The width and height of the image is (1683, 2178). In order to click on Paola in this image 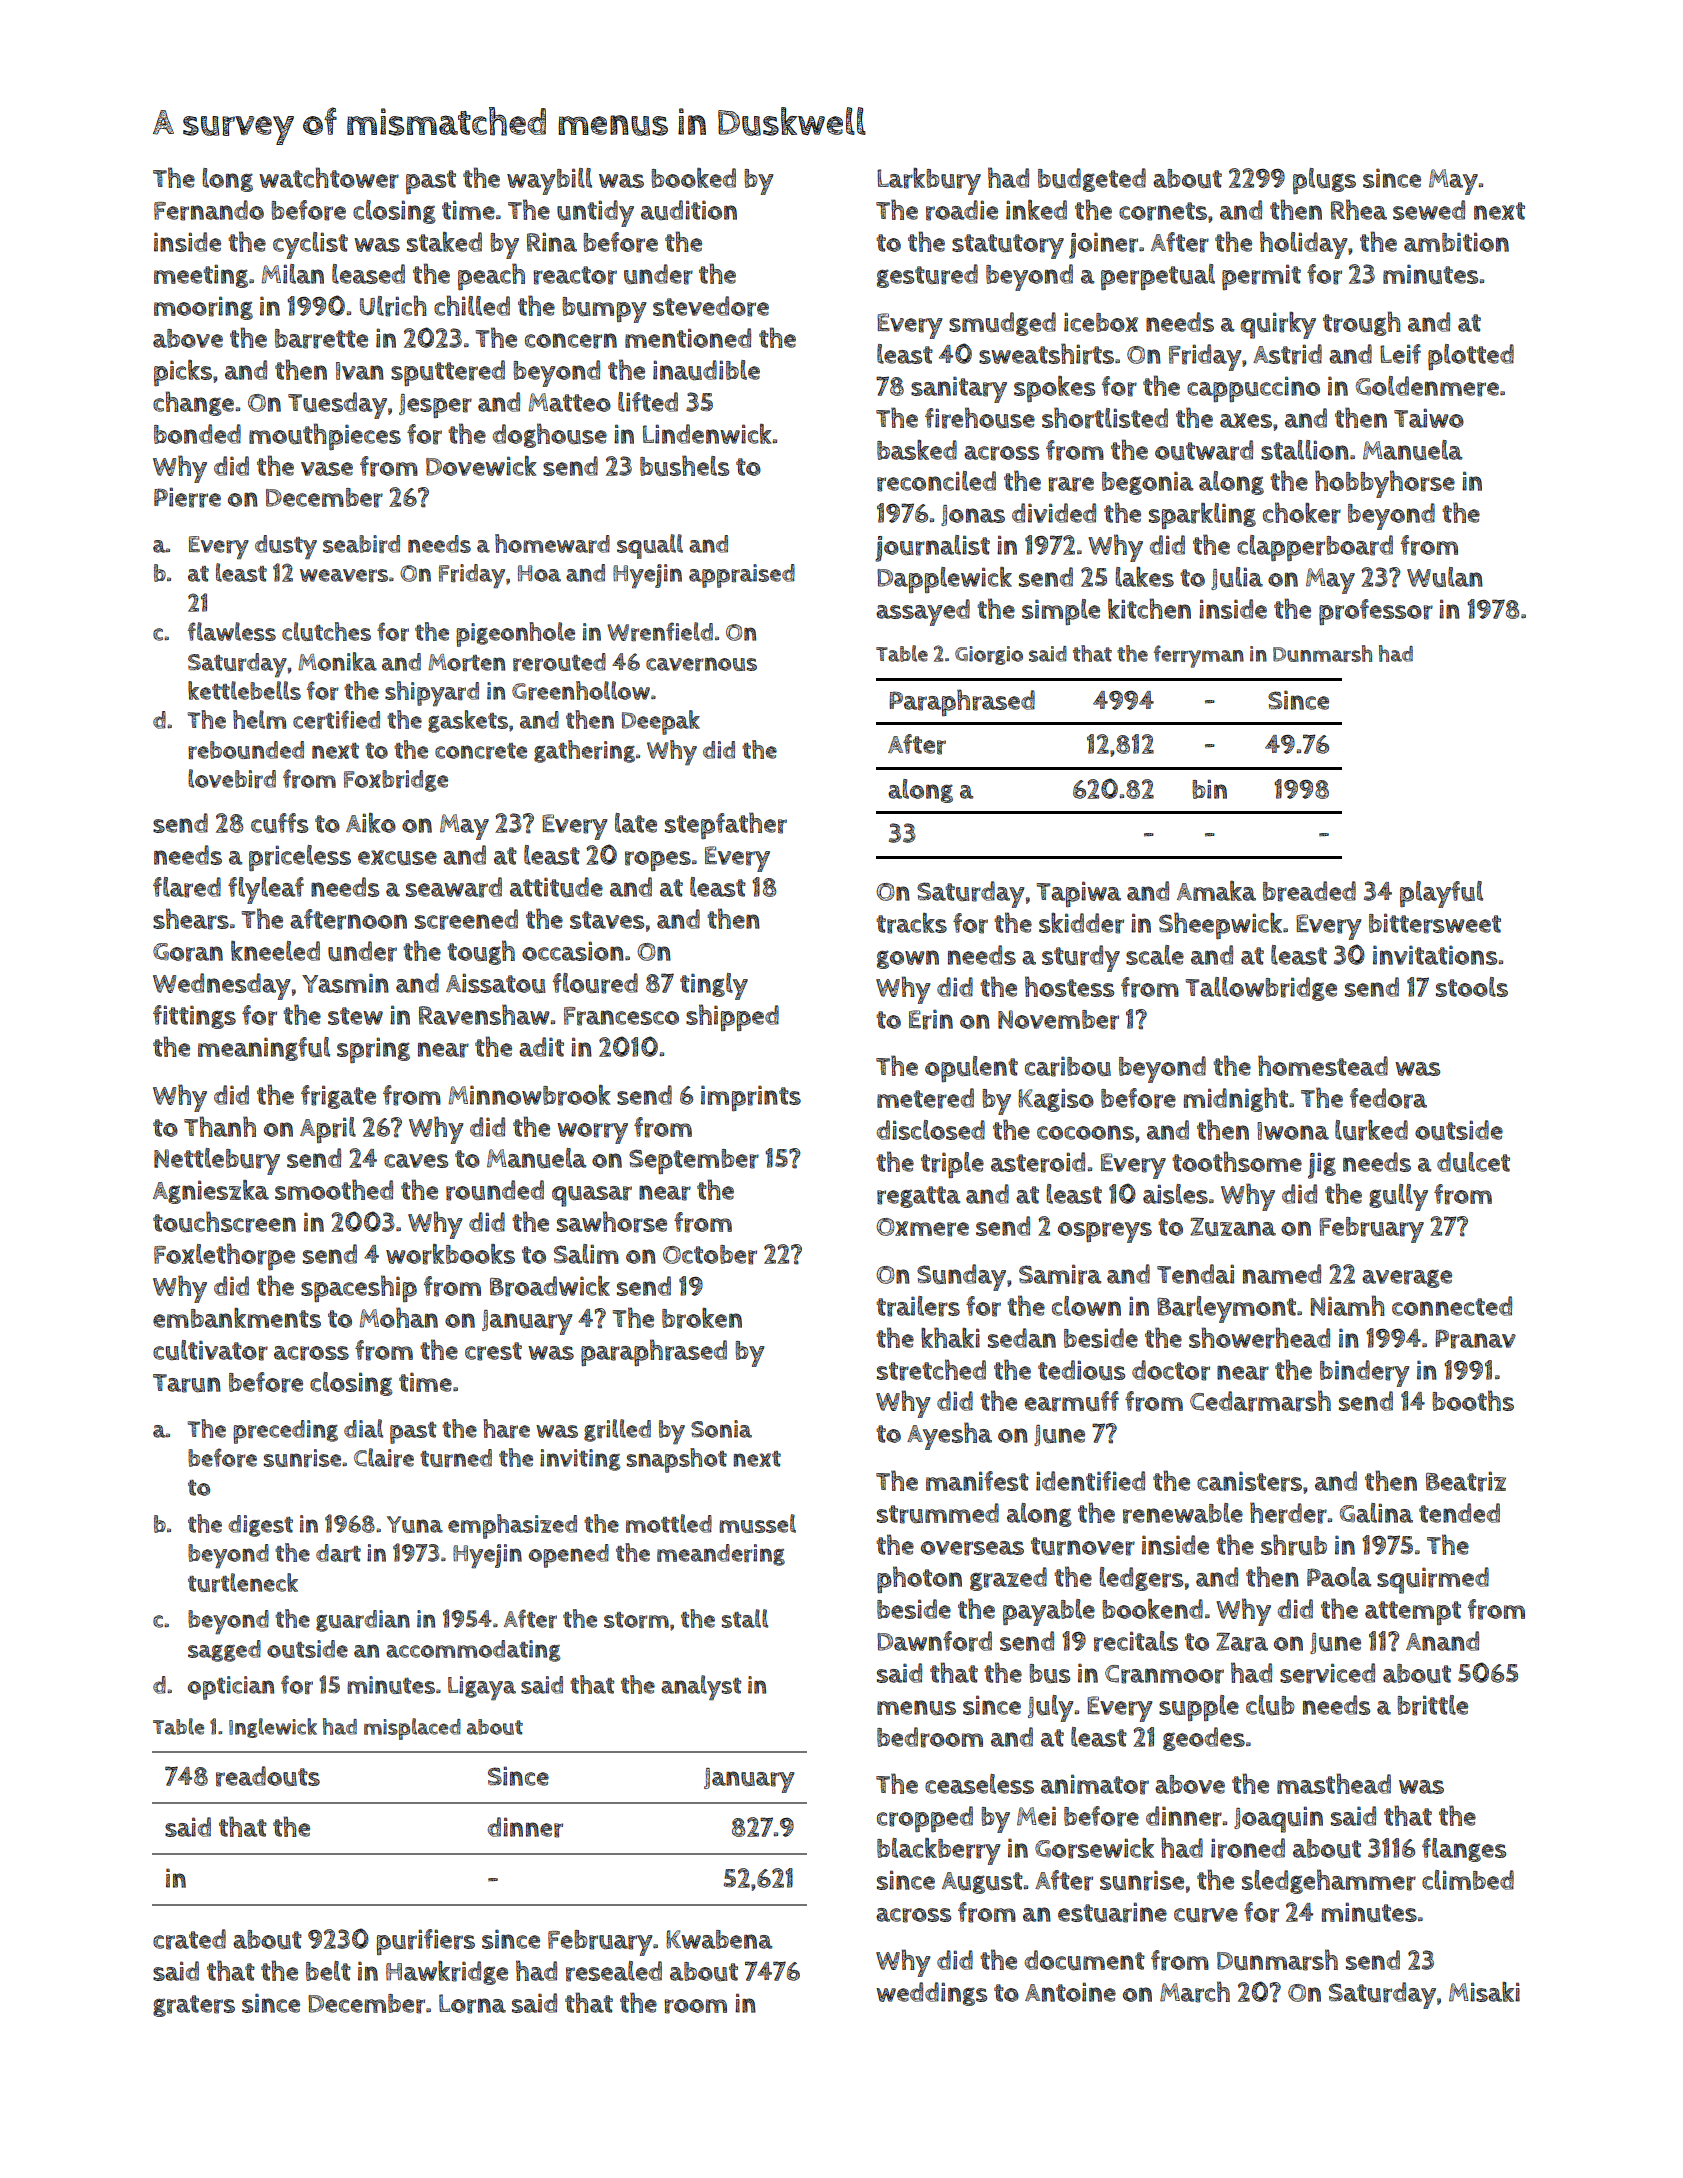, I will do `click(1339, 1577)`.
